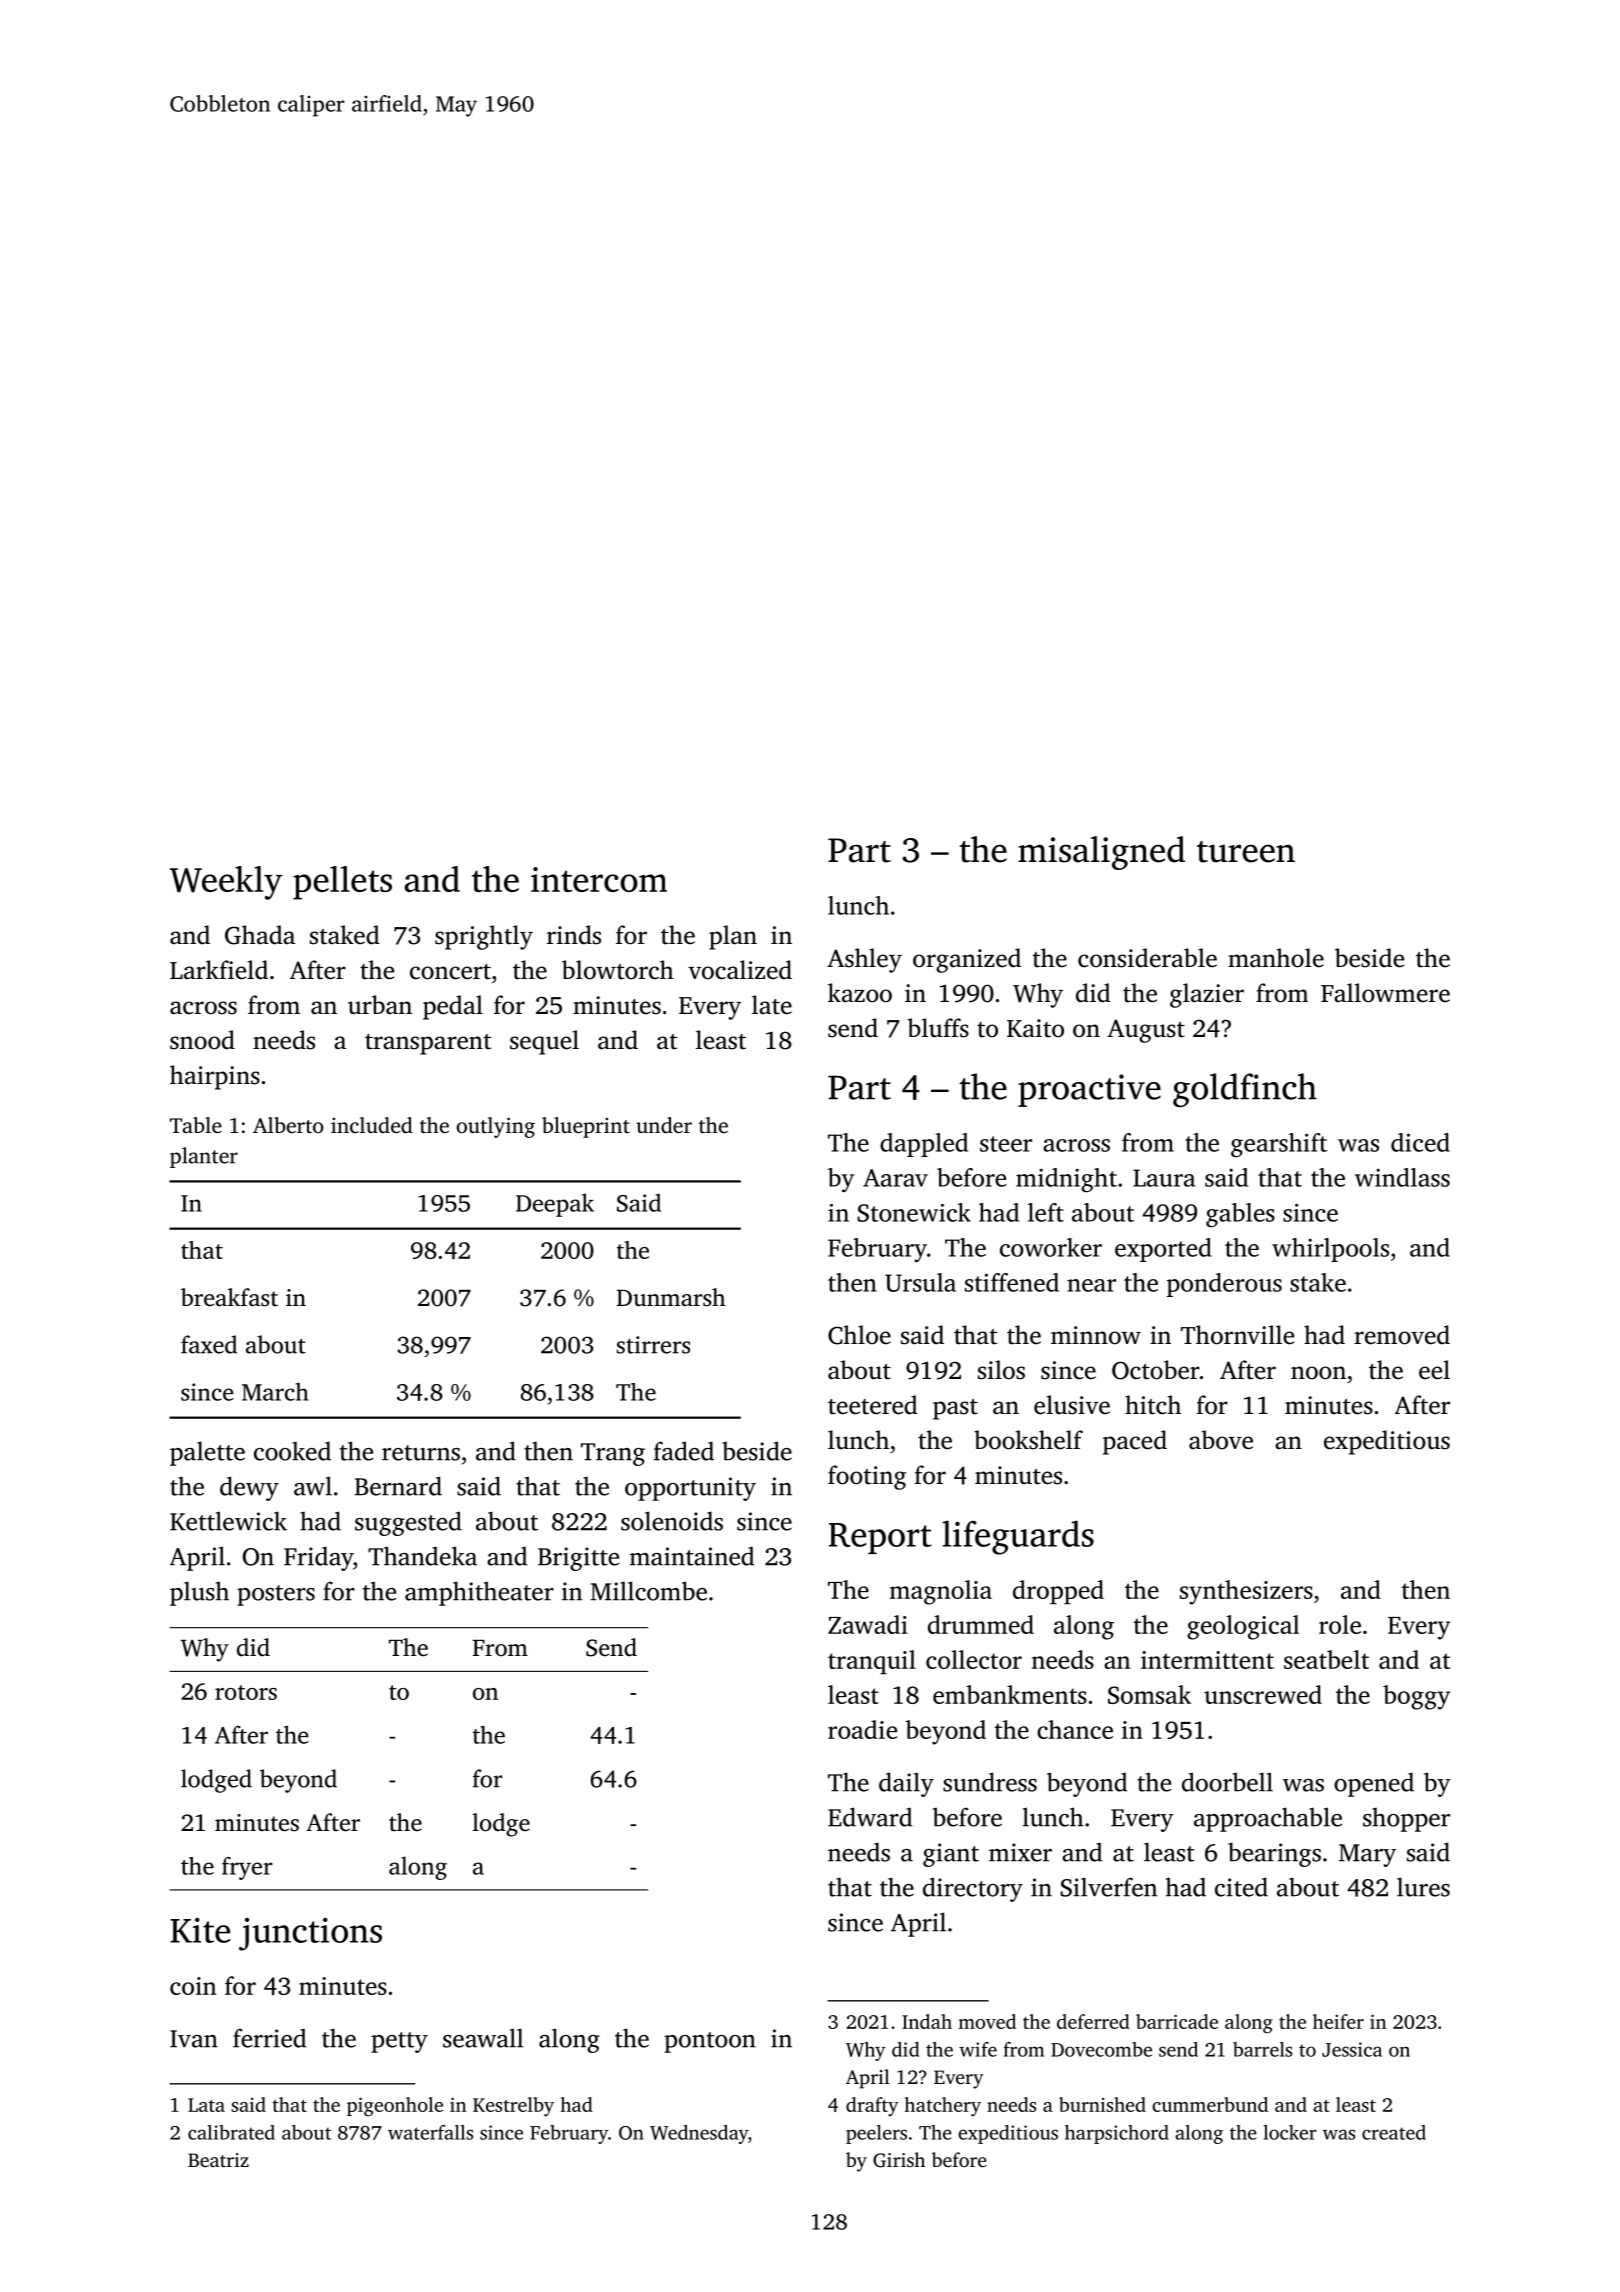  Describe the element at coordinates (1177, 2021) in the screenshot. I see `barricade` at that location.
